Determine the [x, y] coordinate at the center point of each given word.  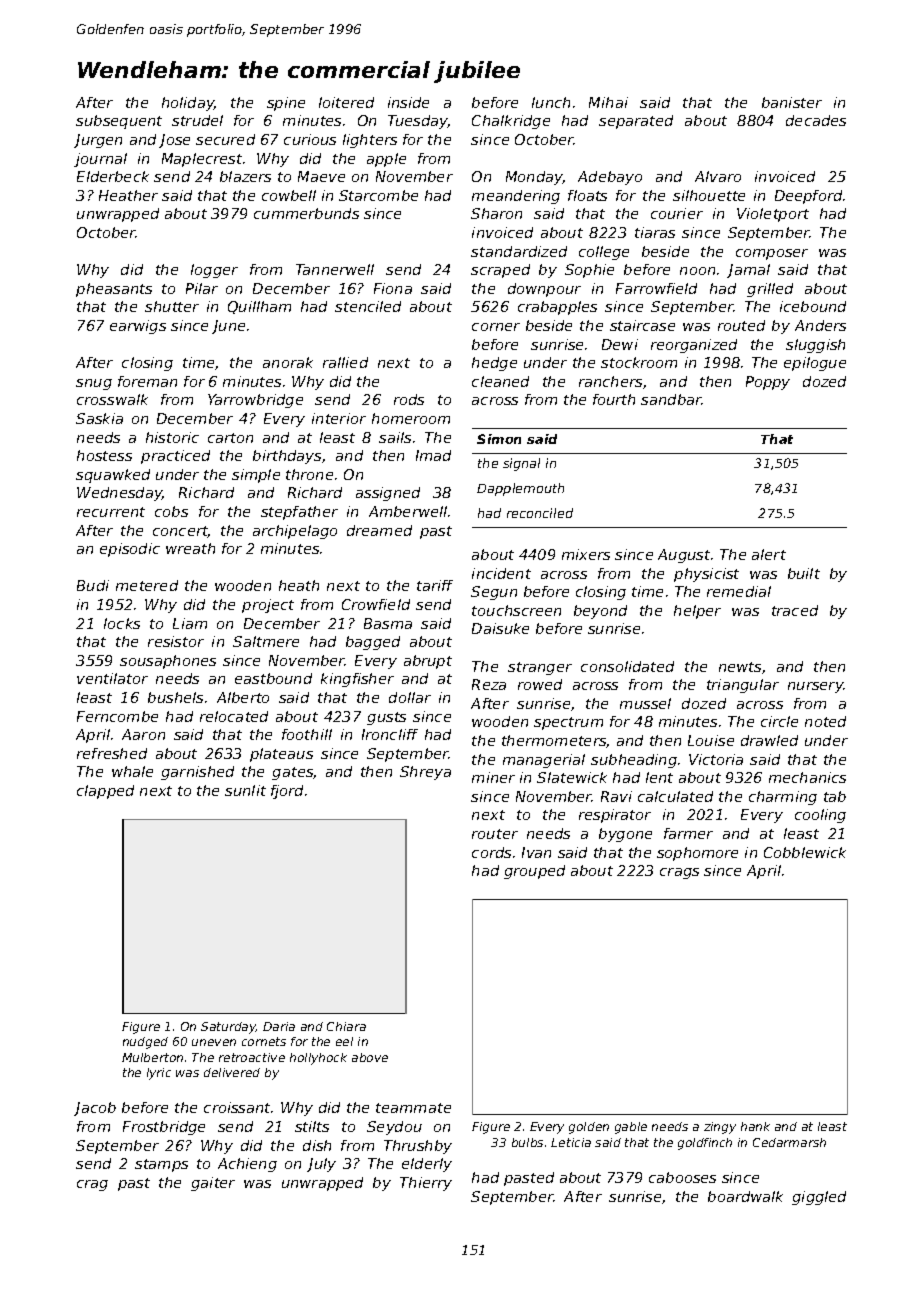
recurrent [111, 512]
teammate [413, 1108]
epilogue [815, 364]
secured [225, 139]
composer [772, 254]
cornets [264, 1041]
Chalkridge [511, 122]
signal [521, 464]
